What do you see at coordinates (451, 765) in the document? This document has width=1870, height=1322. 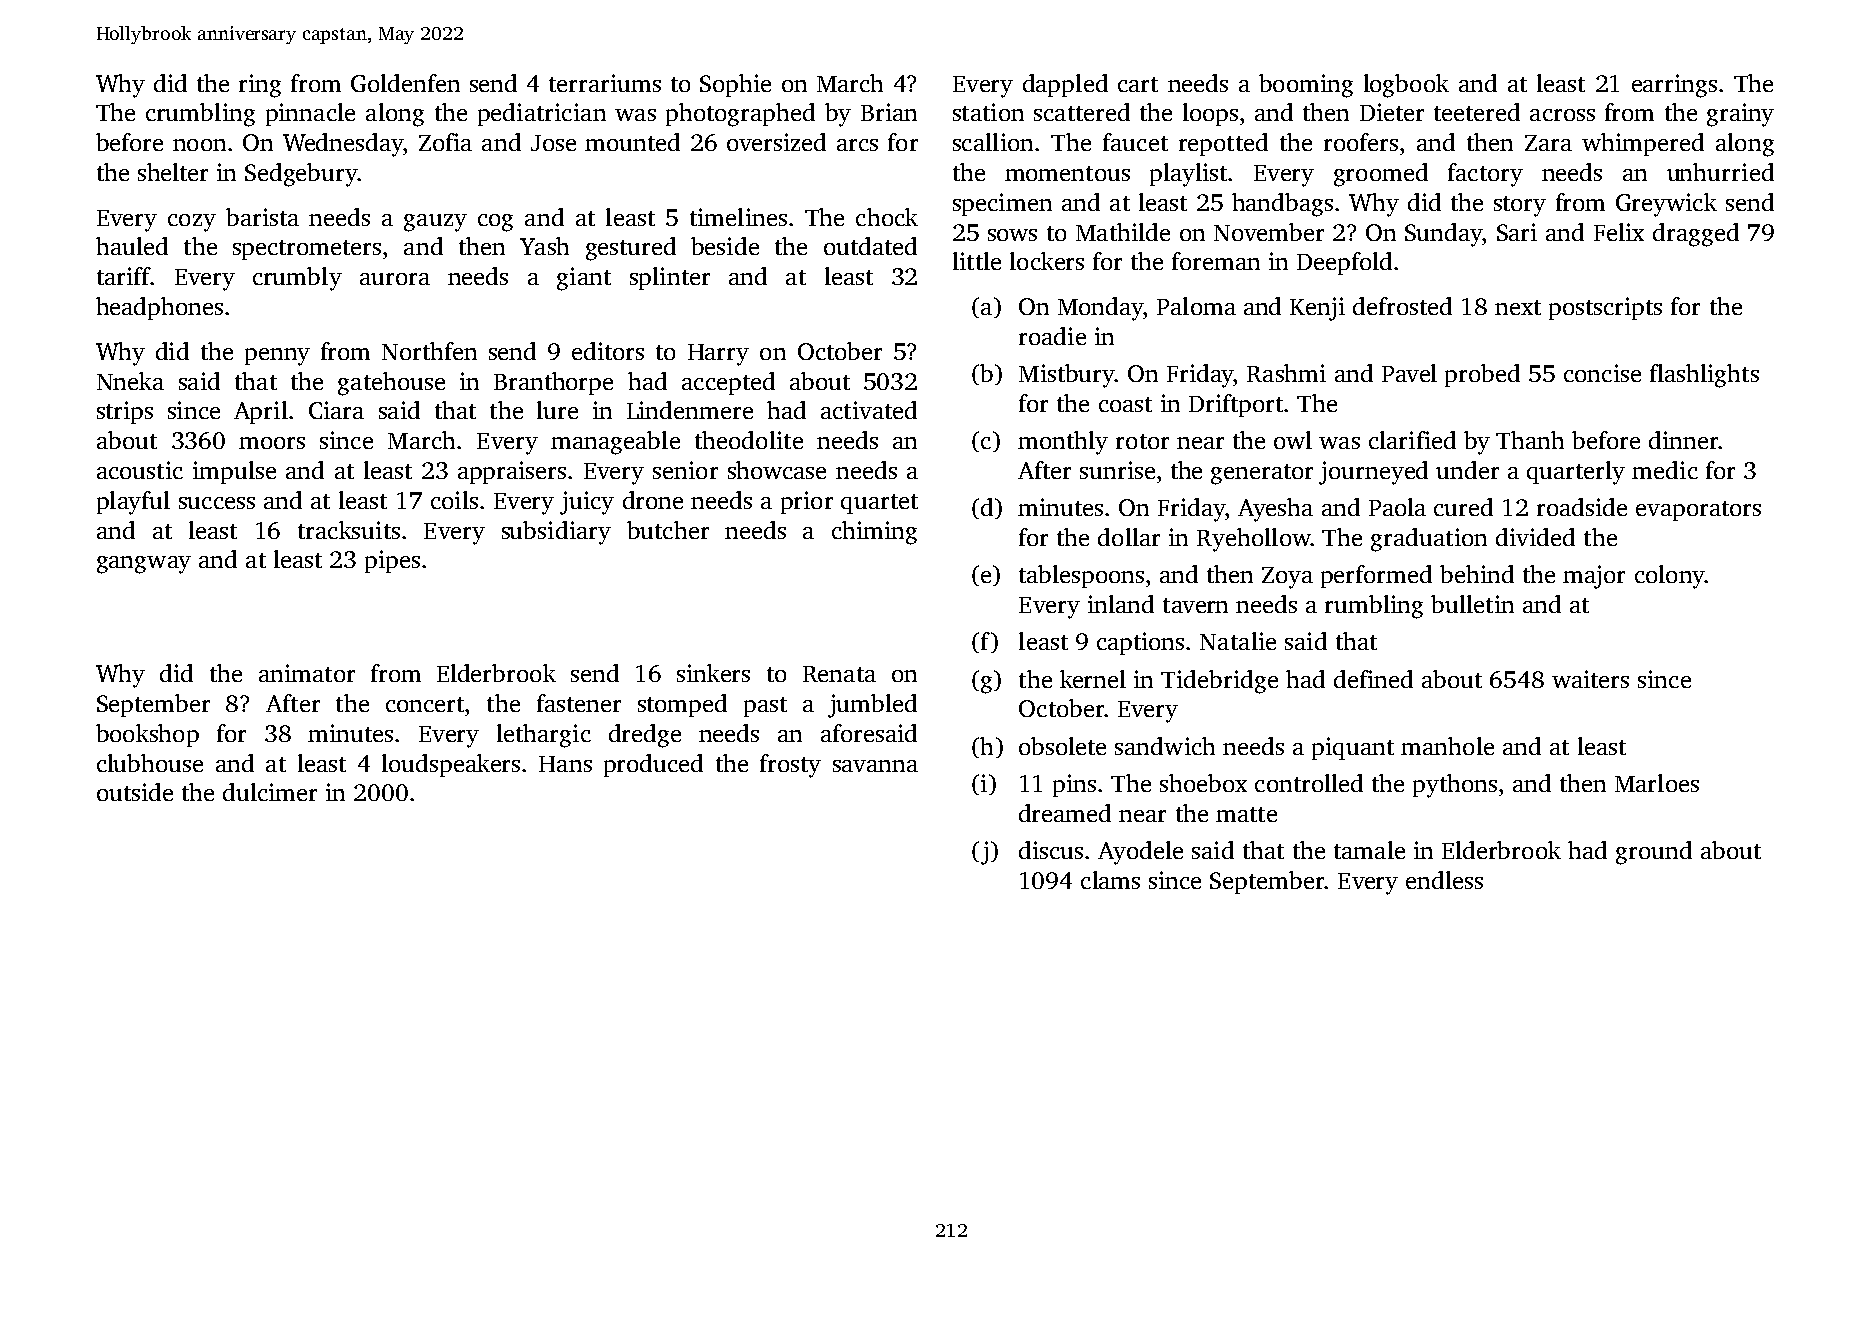 I see `loudspeakers` at bounding box center [451, 765].
